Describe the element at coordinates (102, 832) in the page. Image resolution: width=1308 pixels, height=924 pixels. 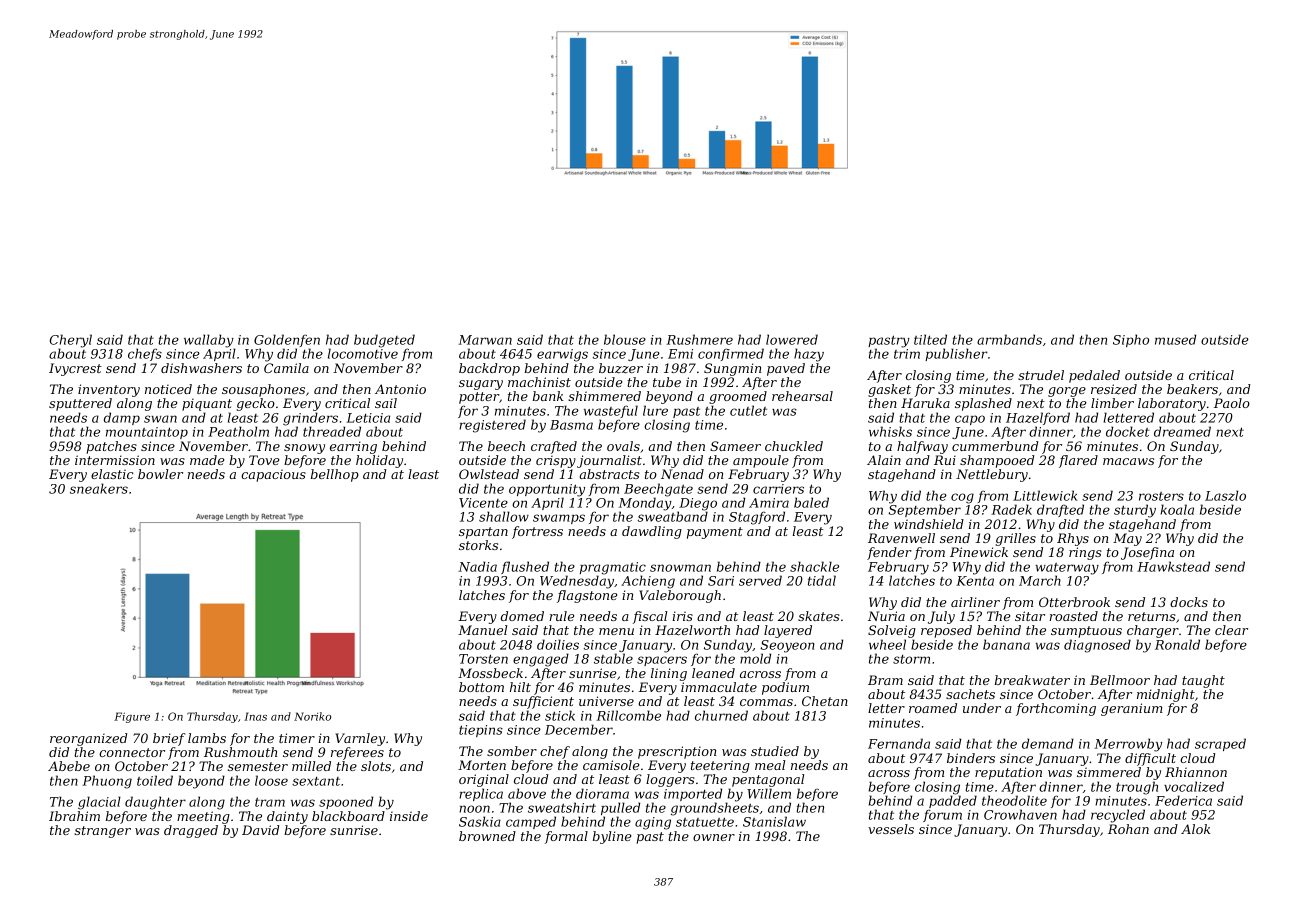
I see `stranger` at that location.
